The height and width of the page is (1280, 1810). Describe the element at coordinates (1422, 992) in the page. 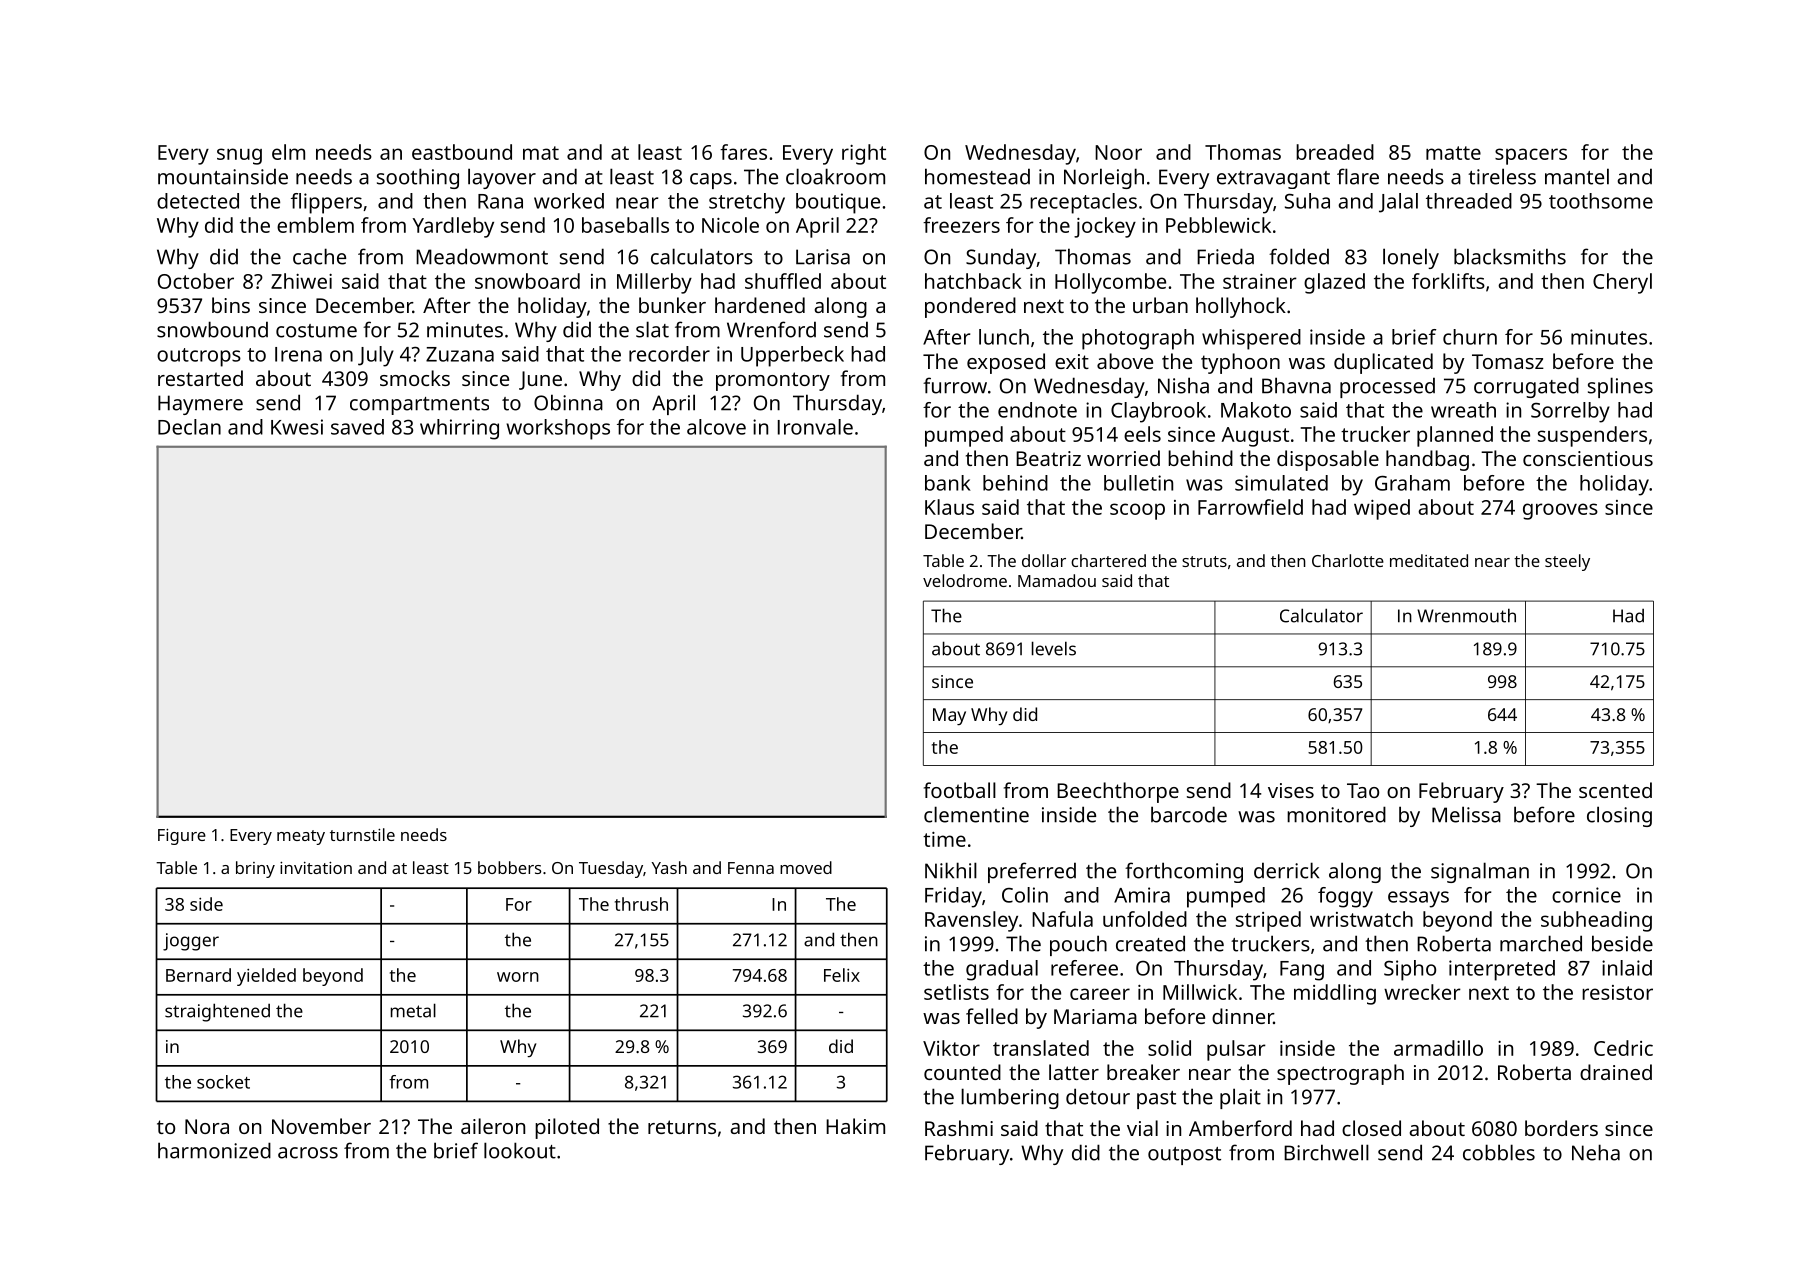

I see `wrecker` at that location.
